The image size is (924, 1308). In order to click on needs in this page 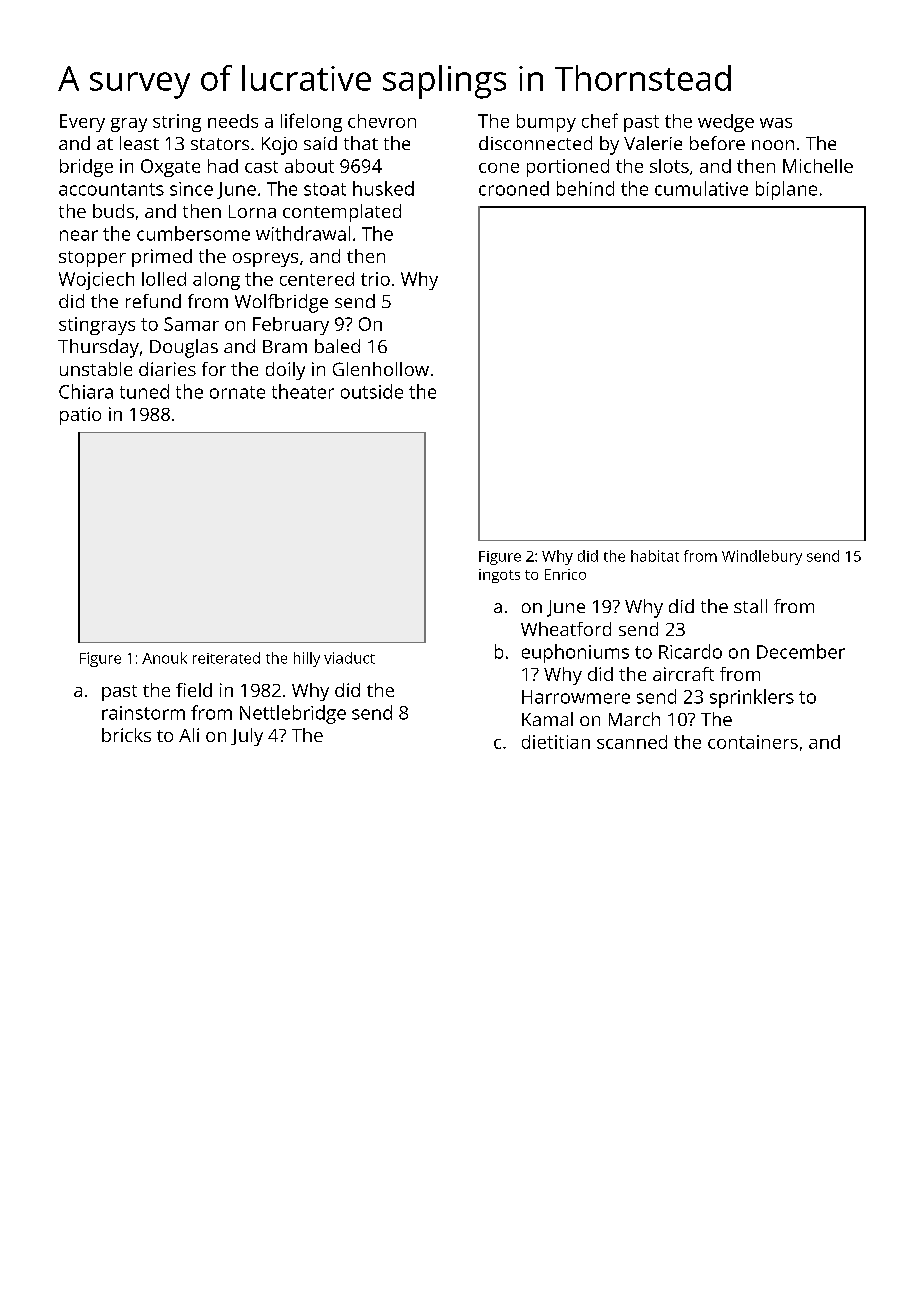, I will do `click(233, 121)`.
